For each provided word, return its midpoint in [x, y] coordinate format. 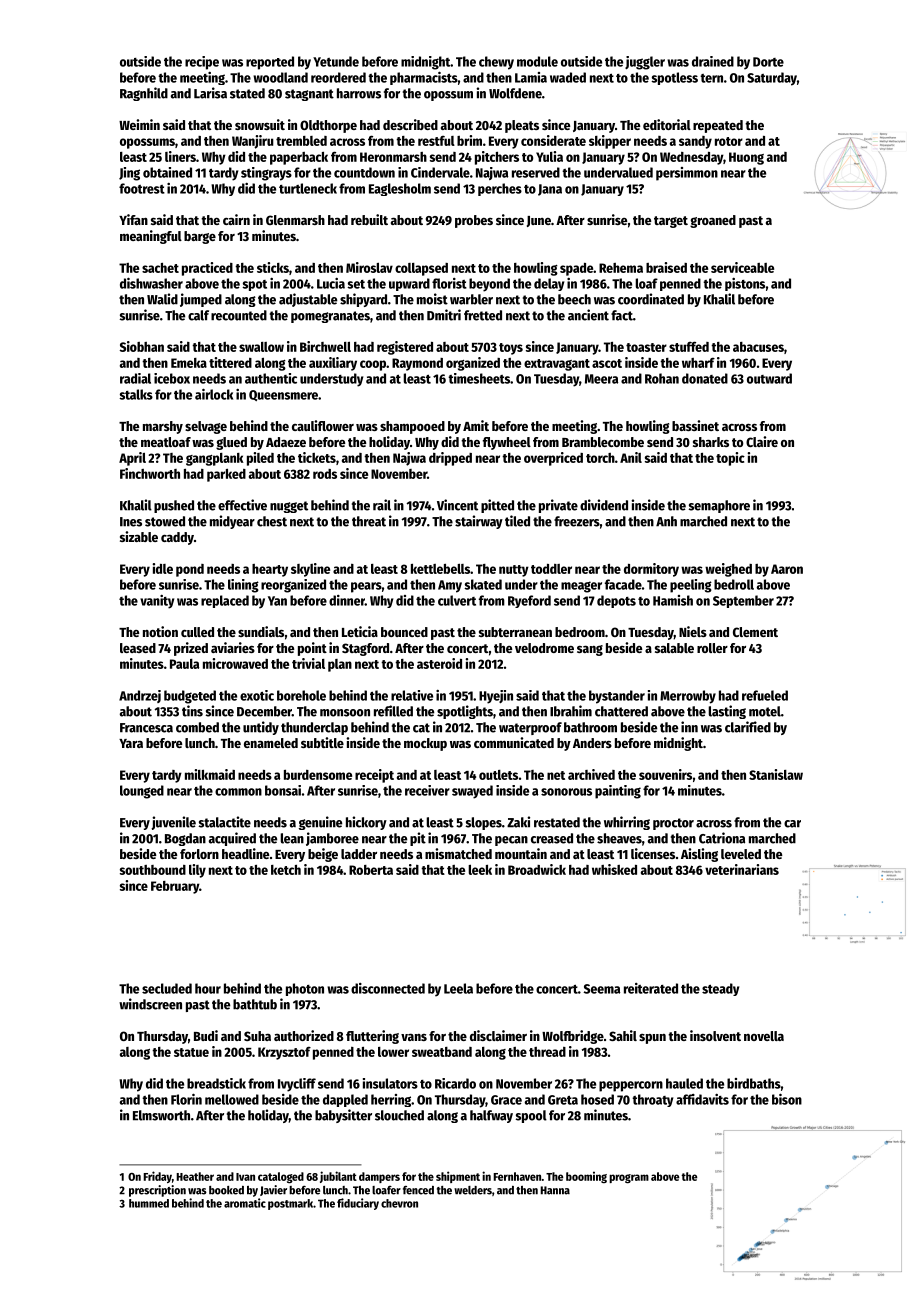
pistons [745, 284]
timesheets [479, 378]
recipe [202, 63]
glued [231, 443]
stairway [479, 522]
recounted [239, 315]
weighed [728, 570]
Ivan [245, 1177]
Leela [458, 988]
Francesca [146, 728]
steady [720, 989]
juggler [645, 63]
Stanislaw [776, 774]
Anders [592, 743]
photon [305, 989]
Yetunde [336, 61]
